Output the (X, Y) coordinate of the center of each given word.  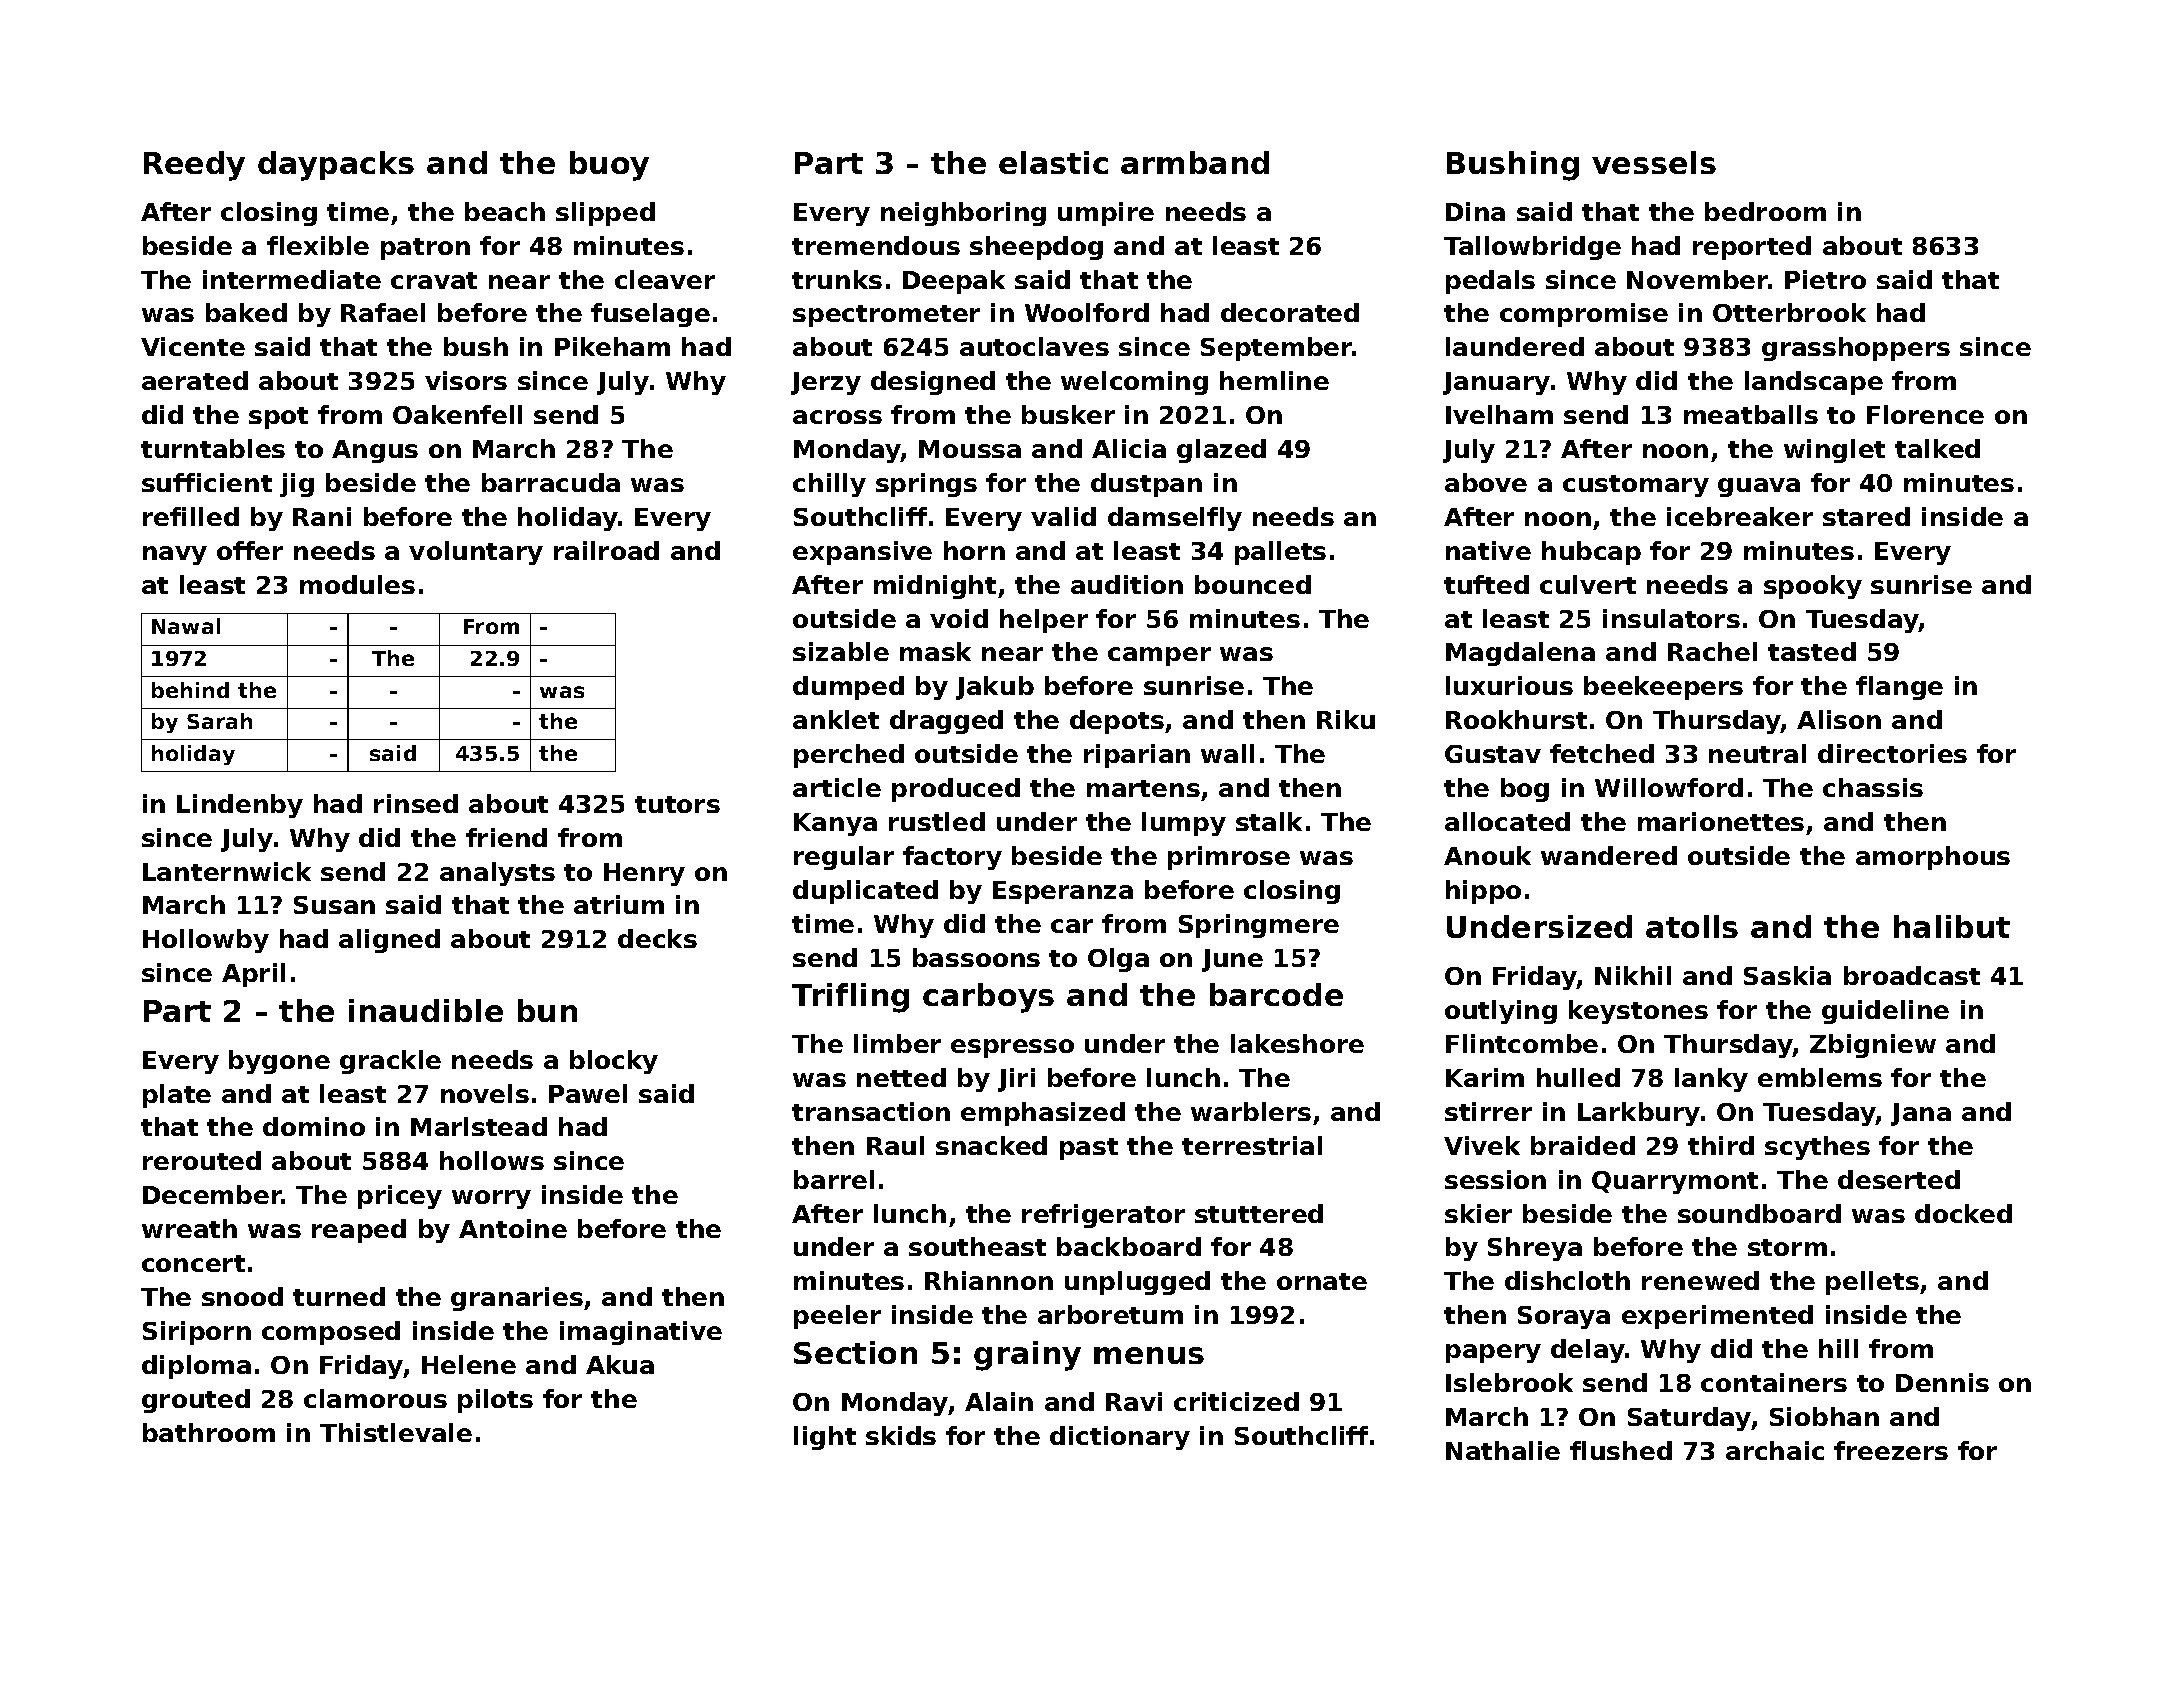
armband (1195, 162)
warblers (1251, 1111)
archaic (1775, 1450)
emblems (1820, 1077)
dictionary (1120, 1438)
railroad (606, 550)
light (825, 1438)
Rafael (383, 312)
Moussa (970, 449)
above (1486, 482)
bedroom (1765, 211)
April (253, 975)
